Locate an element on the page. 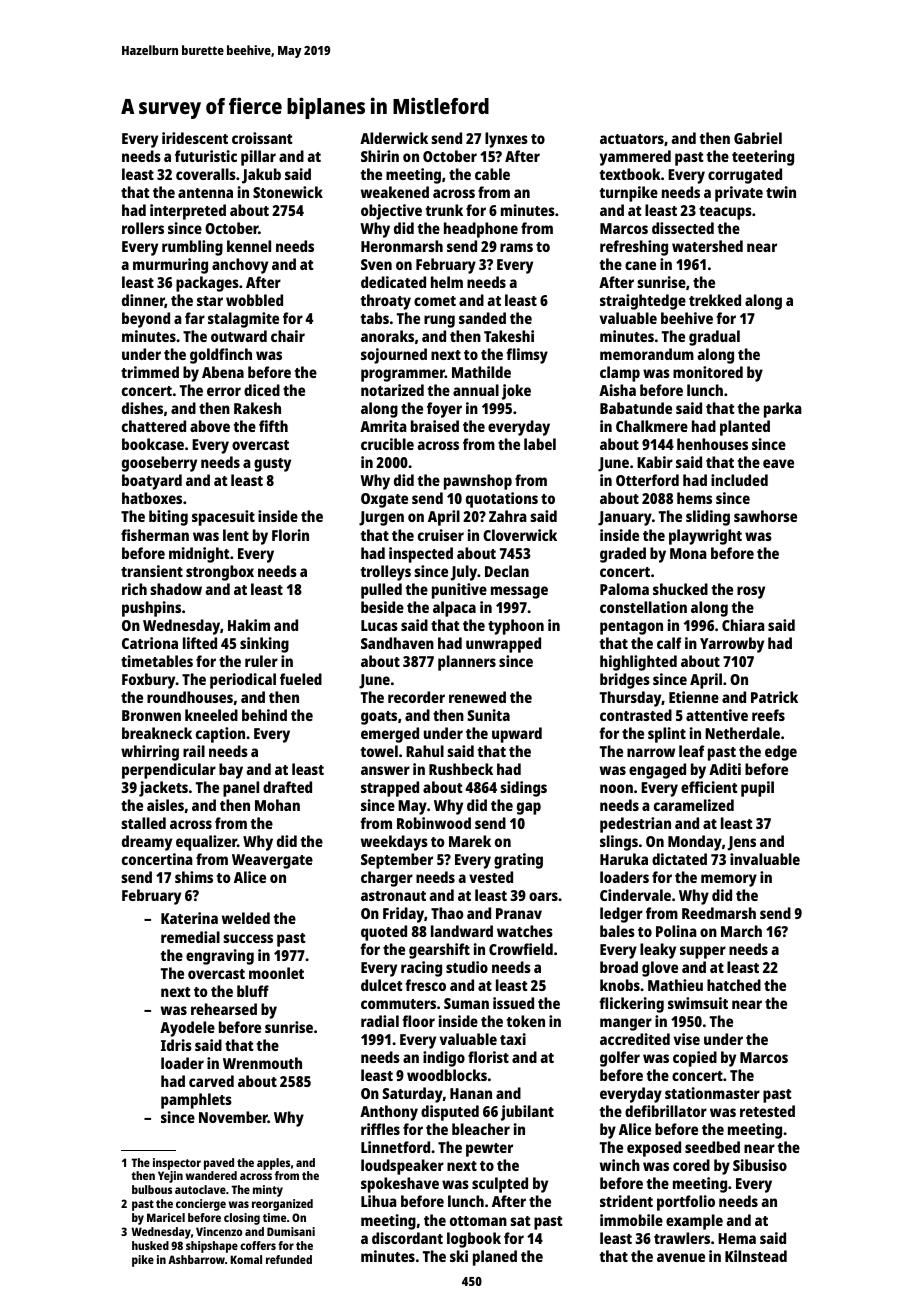  bulbous is located at coordinates (152, 1189).
